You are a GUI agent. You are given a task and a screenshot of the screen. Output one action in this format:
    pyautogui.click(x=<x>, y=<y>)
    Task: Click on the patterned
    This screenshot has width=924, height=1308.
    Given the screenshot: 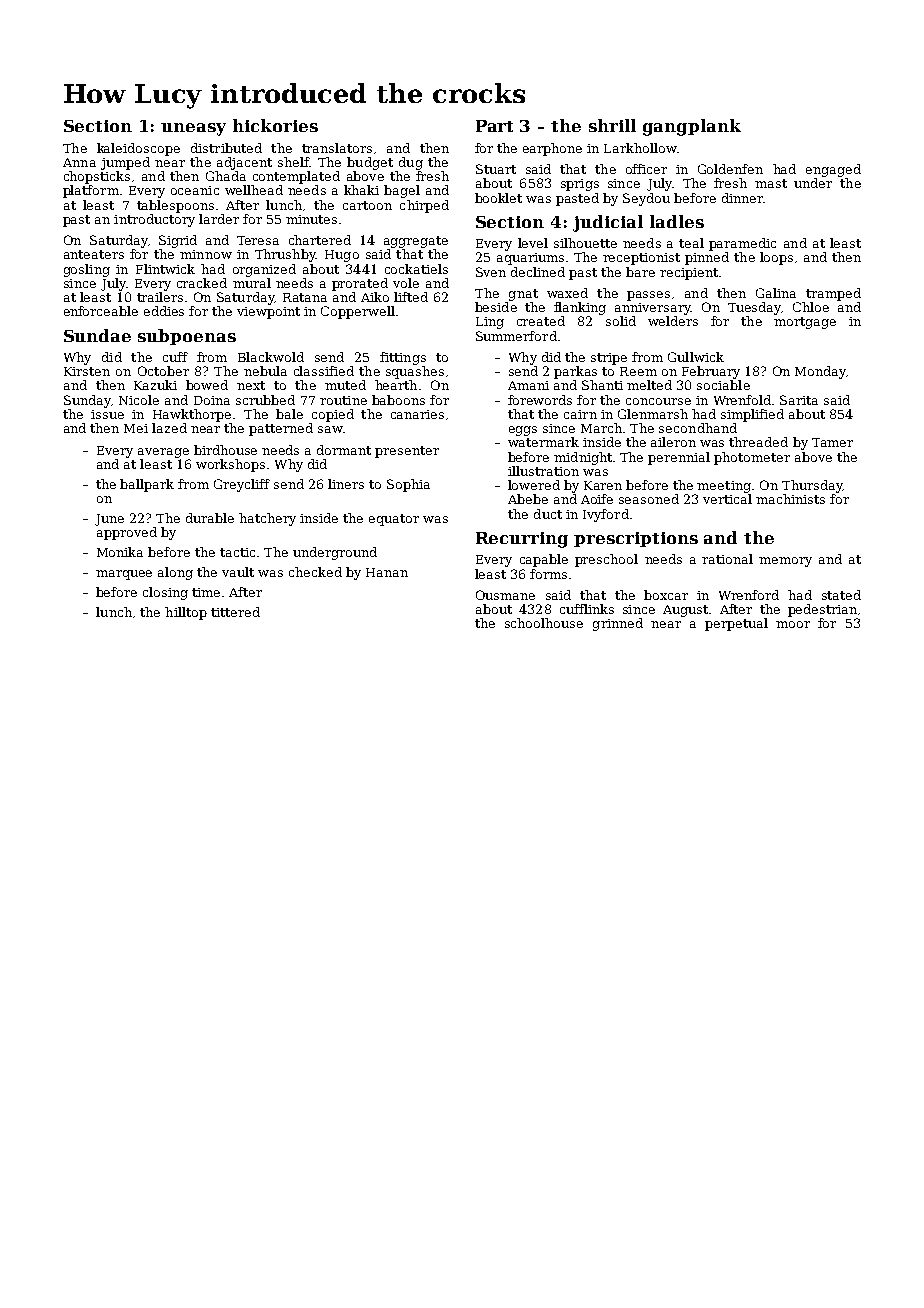 What is the action you would take?
    pyautogui.click(x=281, y=429)
